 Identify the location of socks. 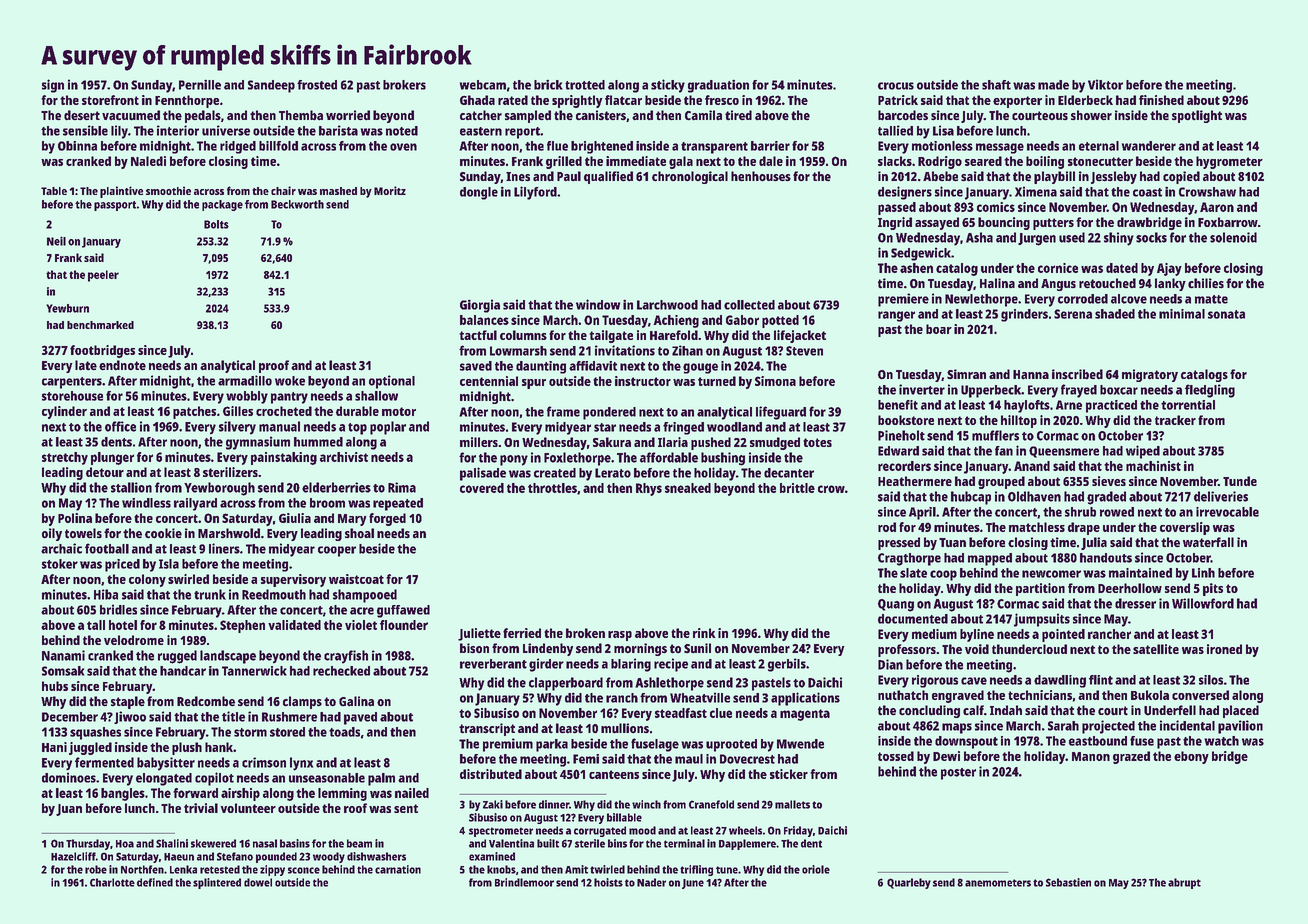
(1151, 237).
